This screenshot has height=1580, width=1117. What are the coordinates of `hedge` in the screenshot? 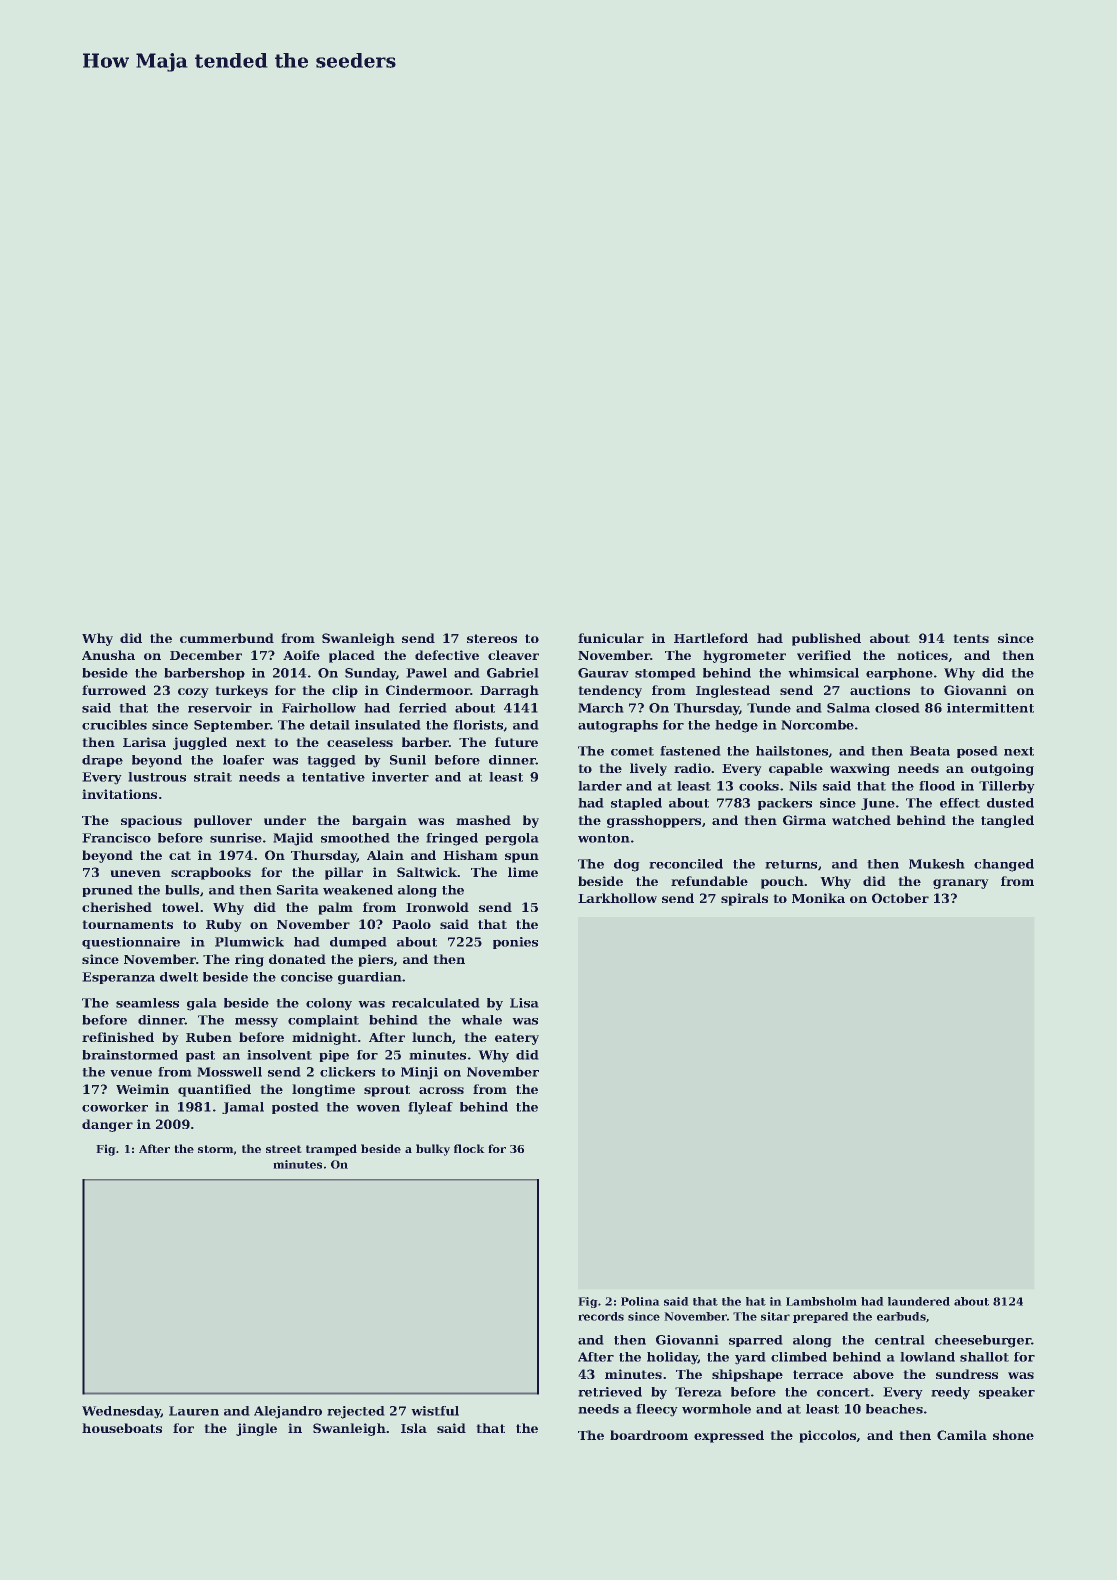 It's located at (737, 726).
